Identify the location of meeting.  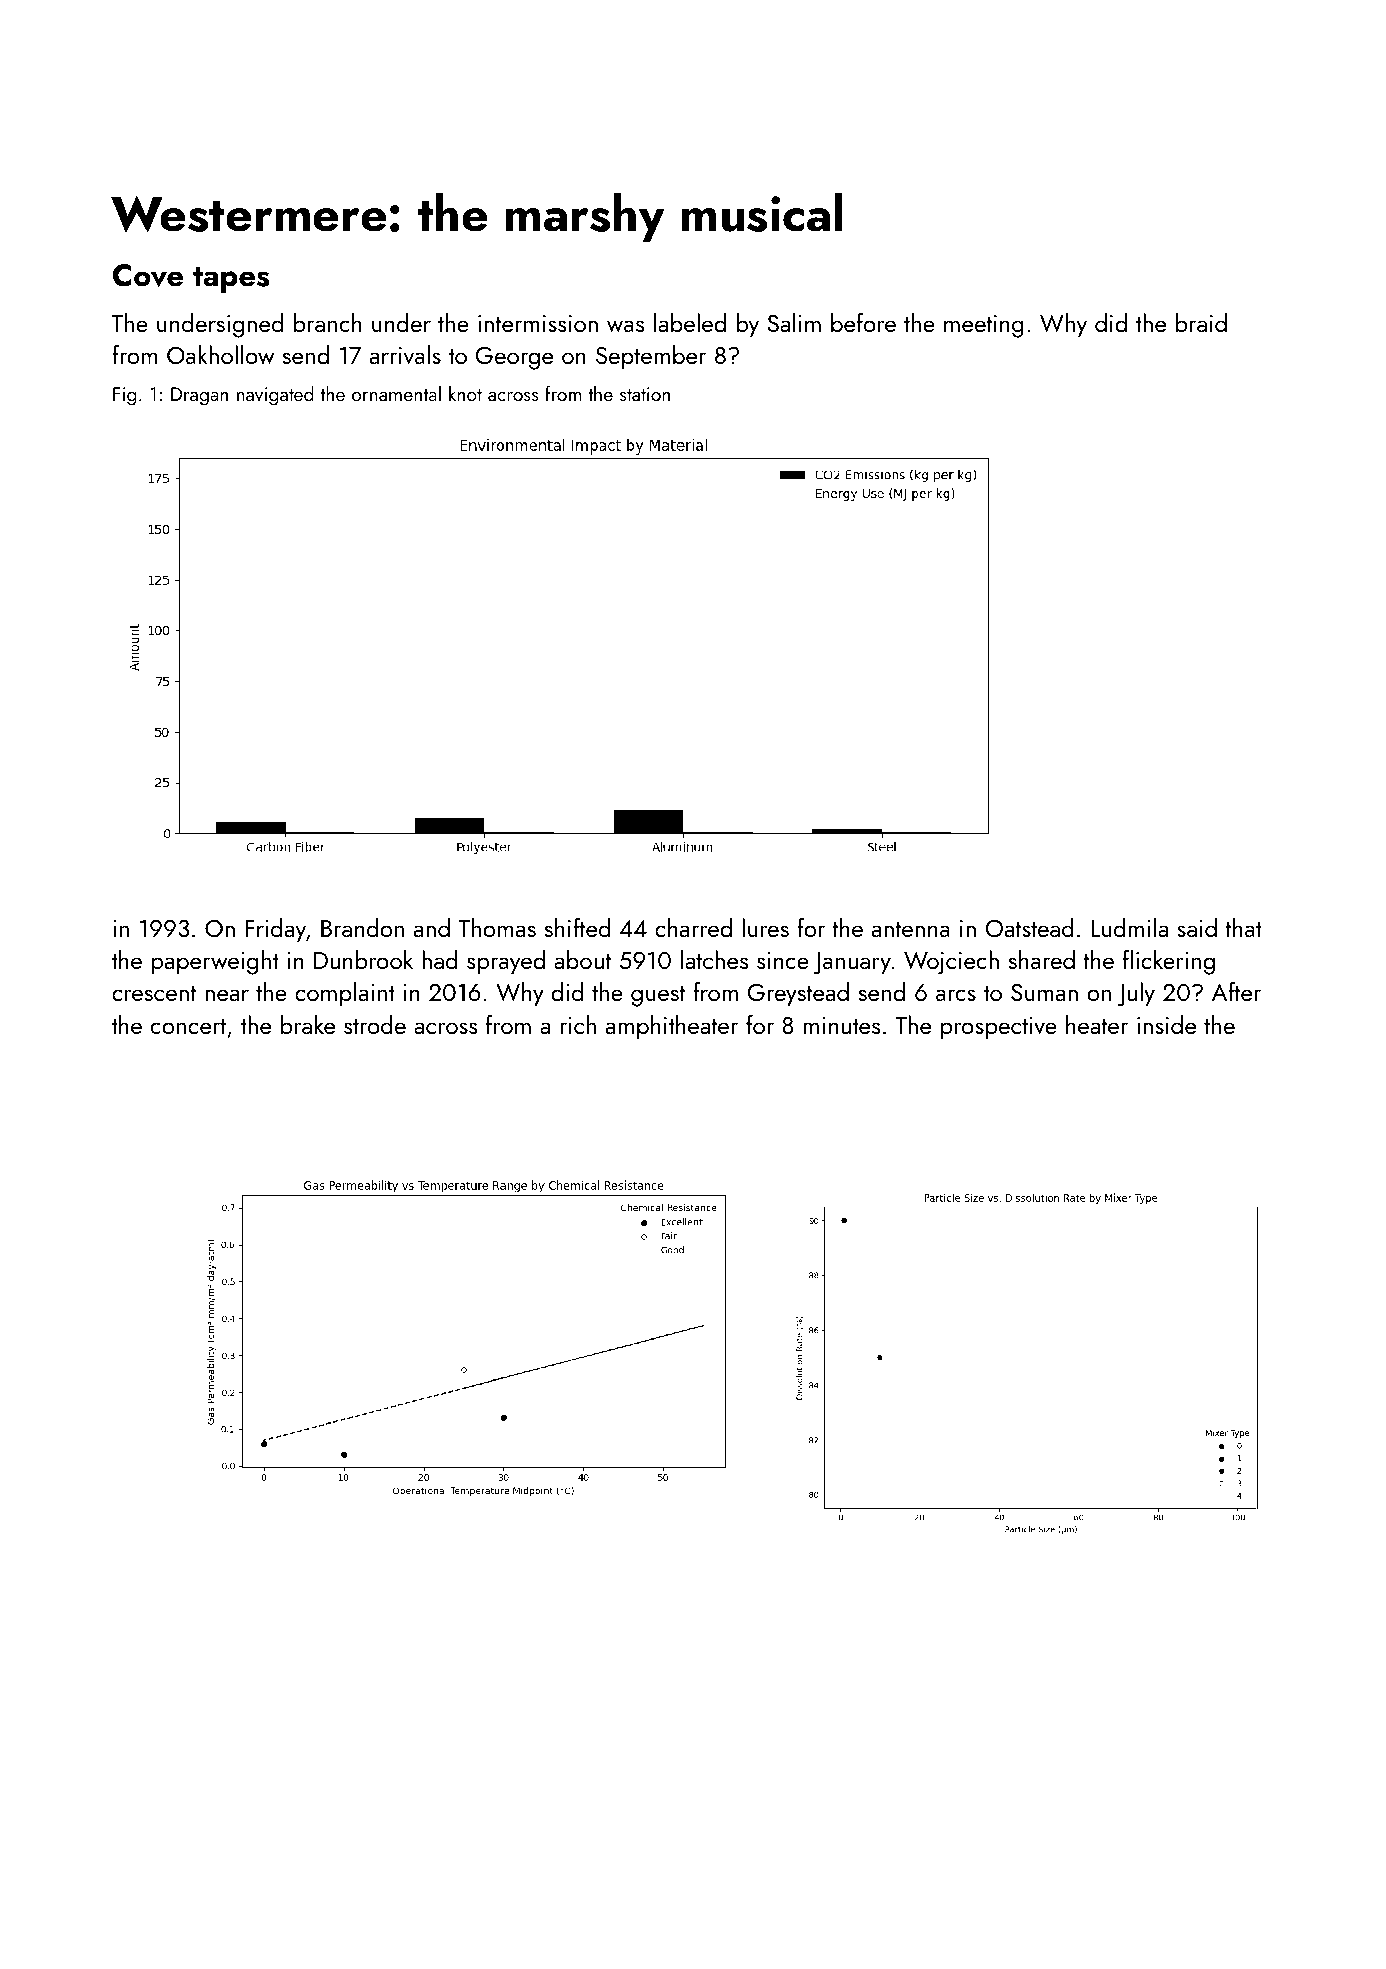
(984, 326).
